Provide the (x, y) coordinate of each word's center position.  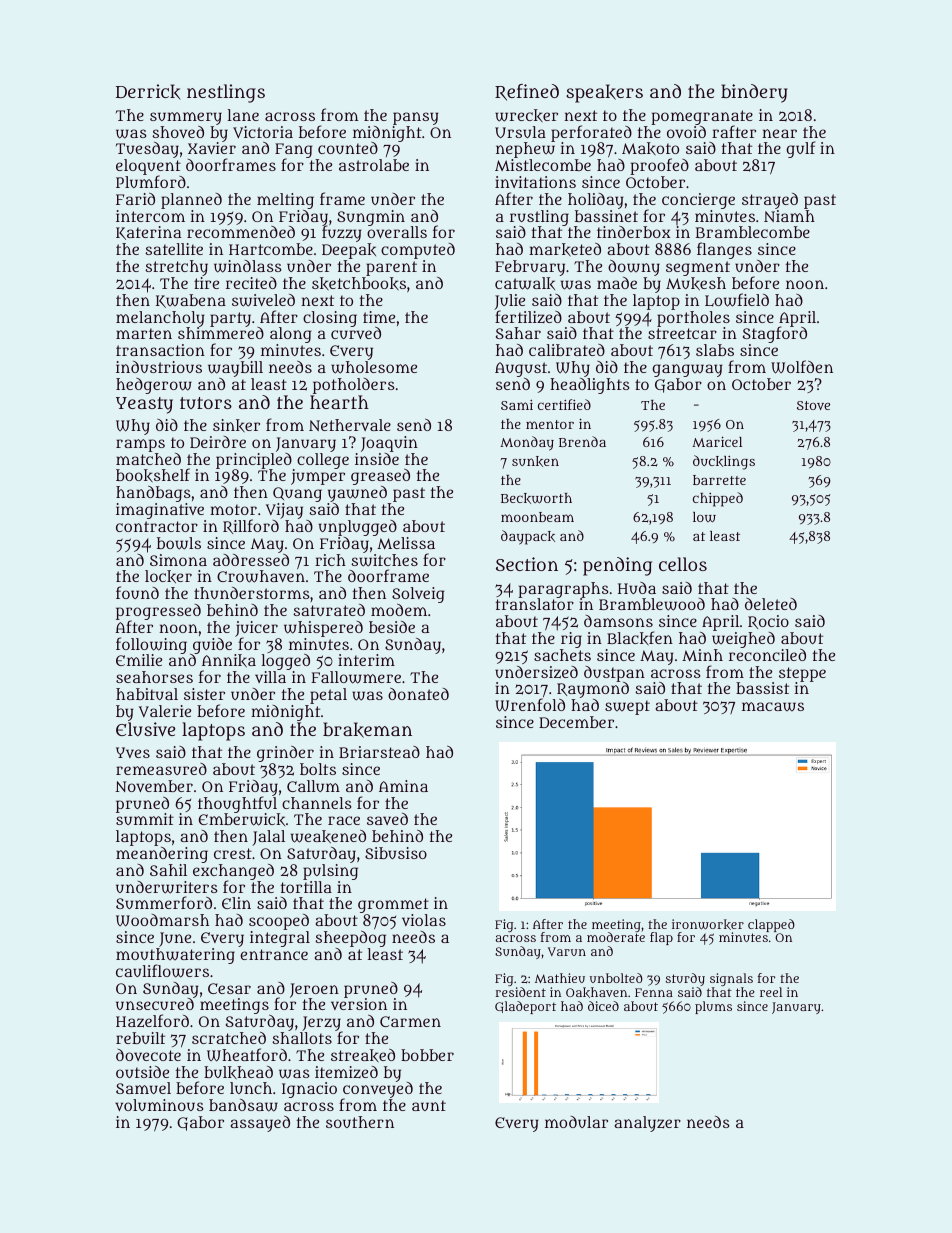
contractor (157, 526)
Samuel (143, 1088)
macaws (773, 706)
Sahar (518, 333)
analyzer (647, 1124)
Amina (403, 786)
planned (191, 201)
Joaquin (389, 444)
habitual (147, 694)
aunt (429, 1105)
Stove (813, 405)
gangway (687, 370)
